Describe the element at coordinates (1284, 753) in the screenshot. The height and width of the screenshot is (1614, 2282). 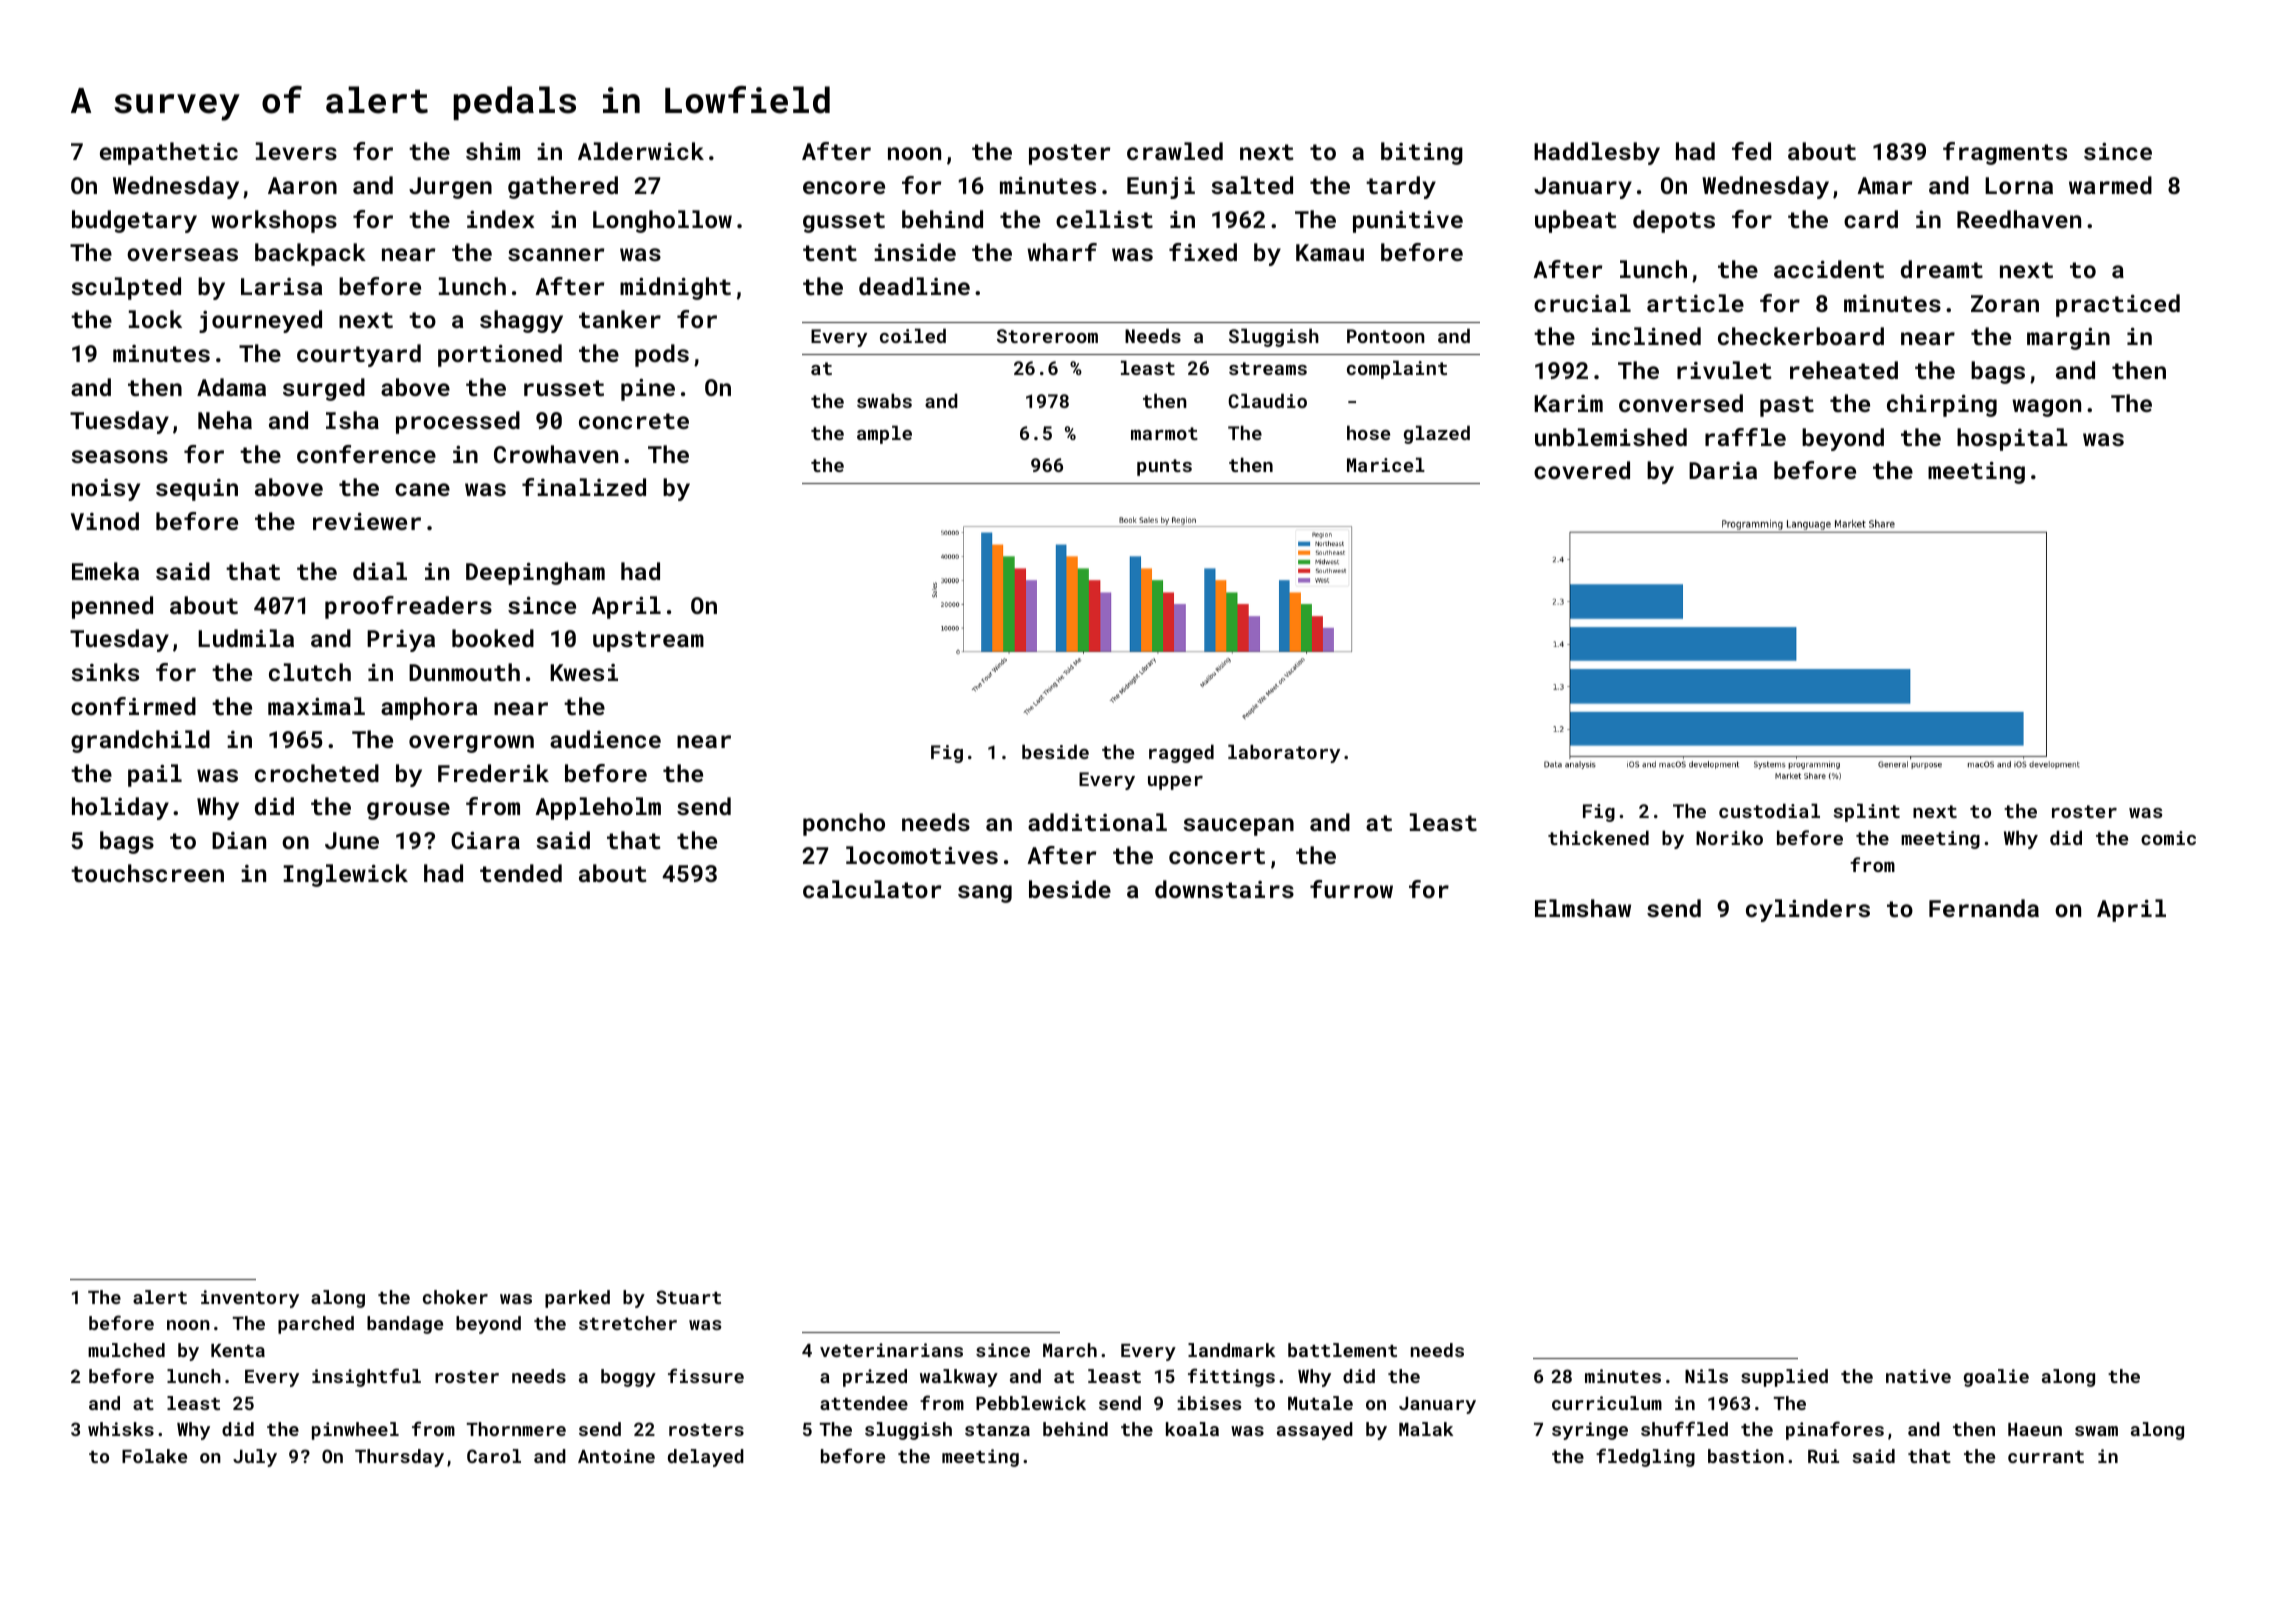
I see `laboratory` at that location.
